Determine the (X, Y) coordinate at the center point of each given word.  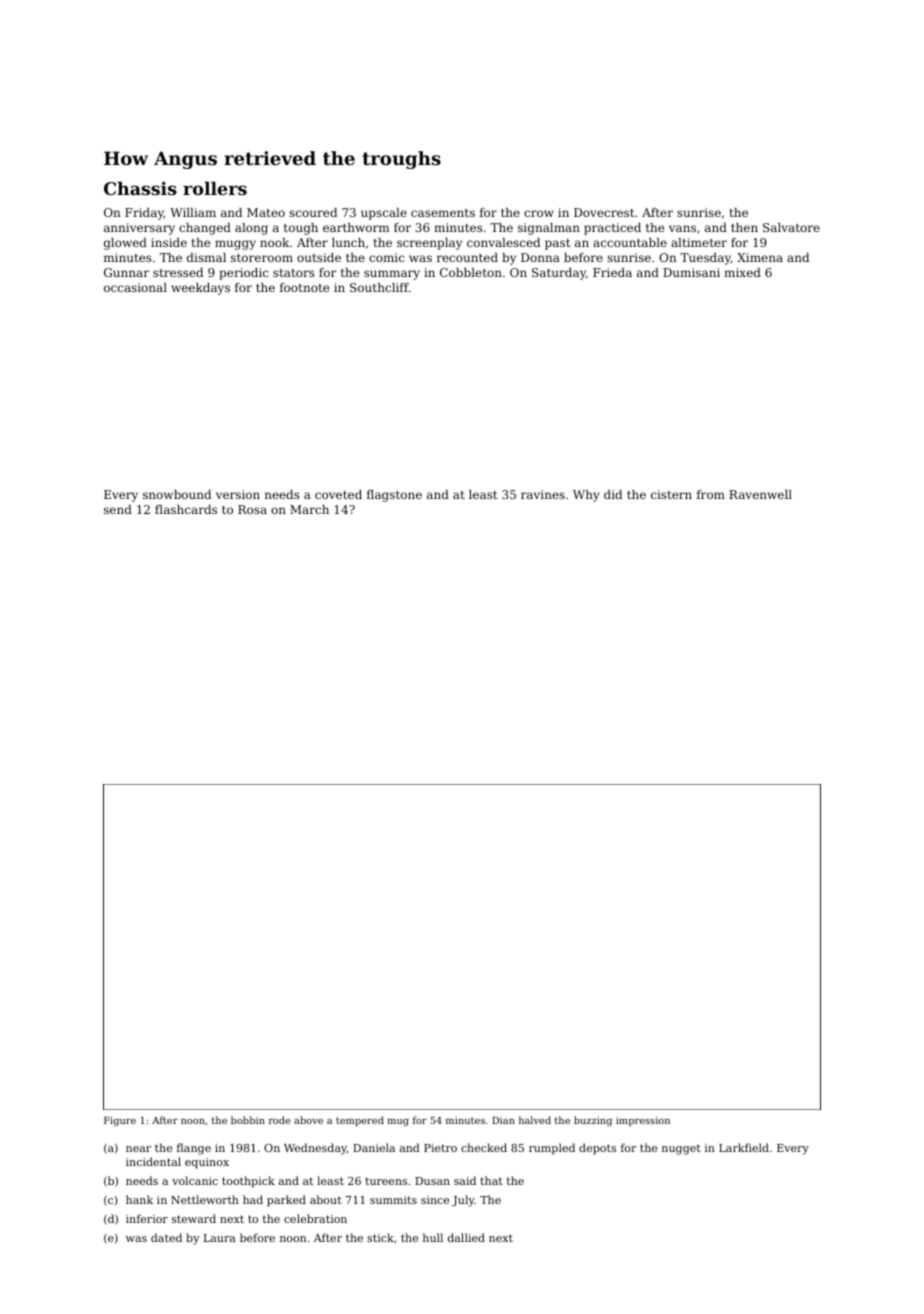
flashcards (186, 509)
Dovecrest (604, 212)
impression (643, 1121)
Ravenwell (760, 494)
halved (535, 1120)
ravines (543, 494)
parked (286, 1201)
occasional (135, 287)
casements (443, 213)
